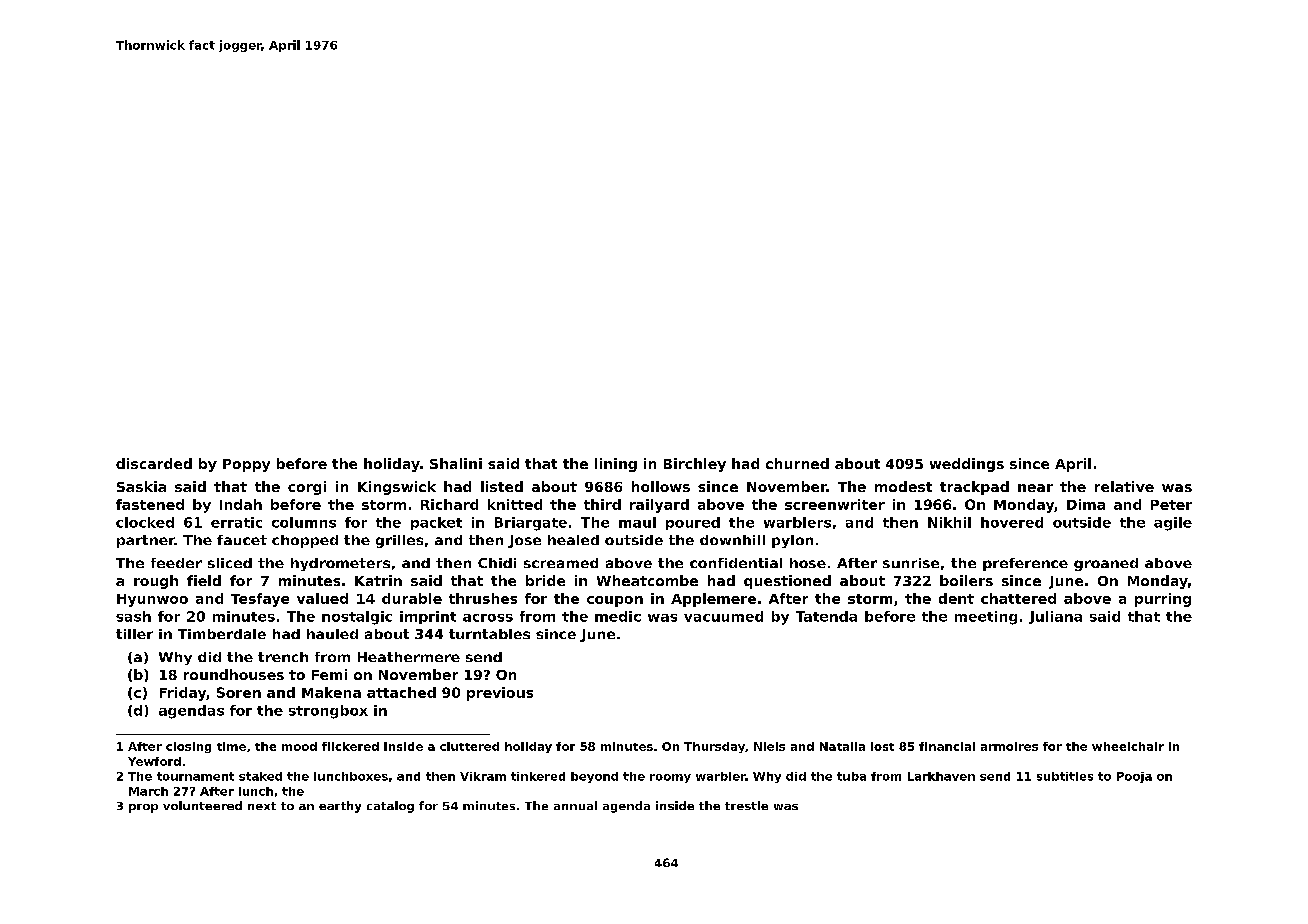  Describe the element at coordinates (618, 616) in the screenshot. I see `medic` at that location.
